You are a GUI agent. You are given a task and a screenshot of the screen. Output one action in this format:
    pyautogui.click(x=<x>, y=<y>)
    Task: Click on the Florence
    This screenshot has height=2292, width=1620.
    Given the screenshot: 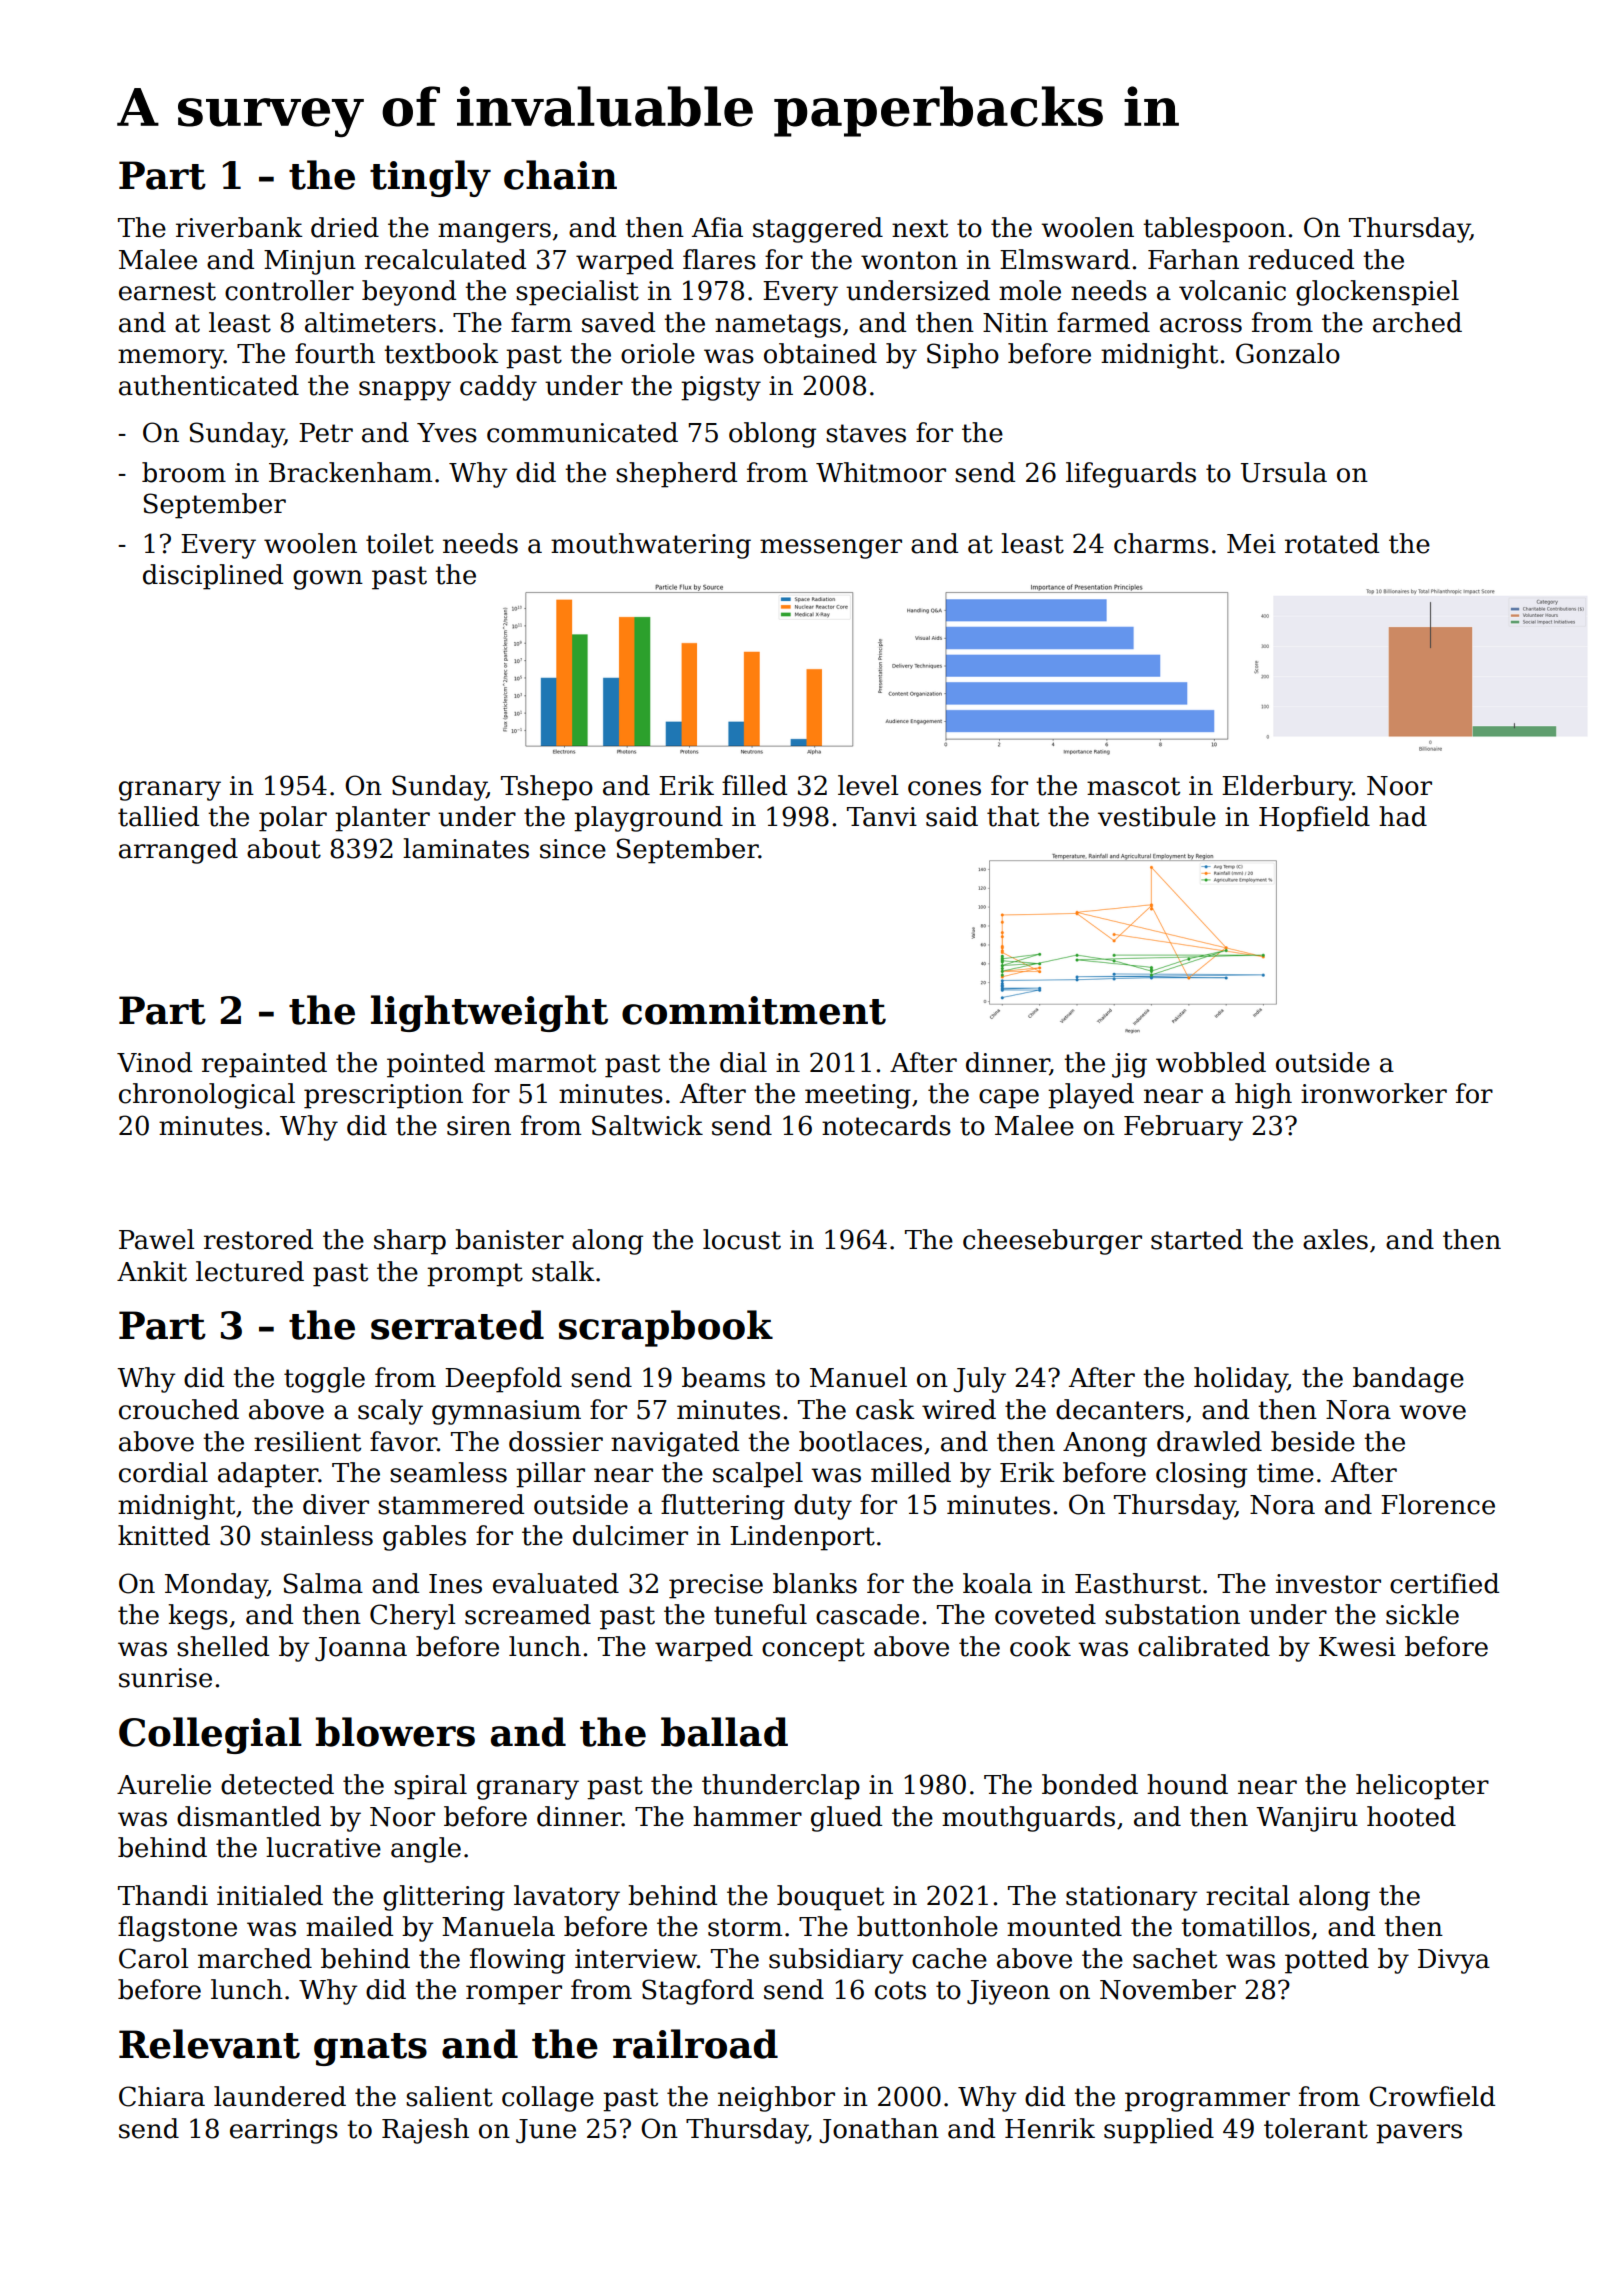 What is the action you would take?
    pyautogui.click(x=1438, y=1504)
